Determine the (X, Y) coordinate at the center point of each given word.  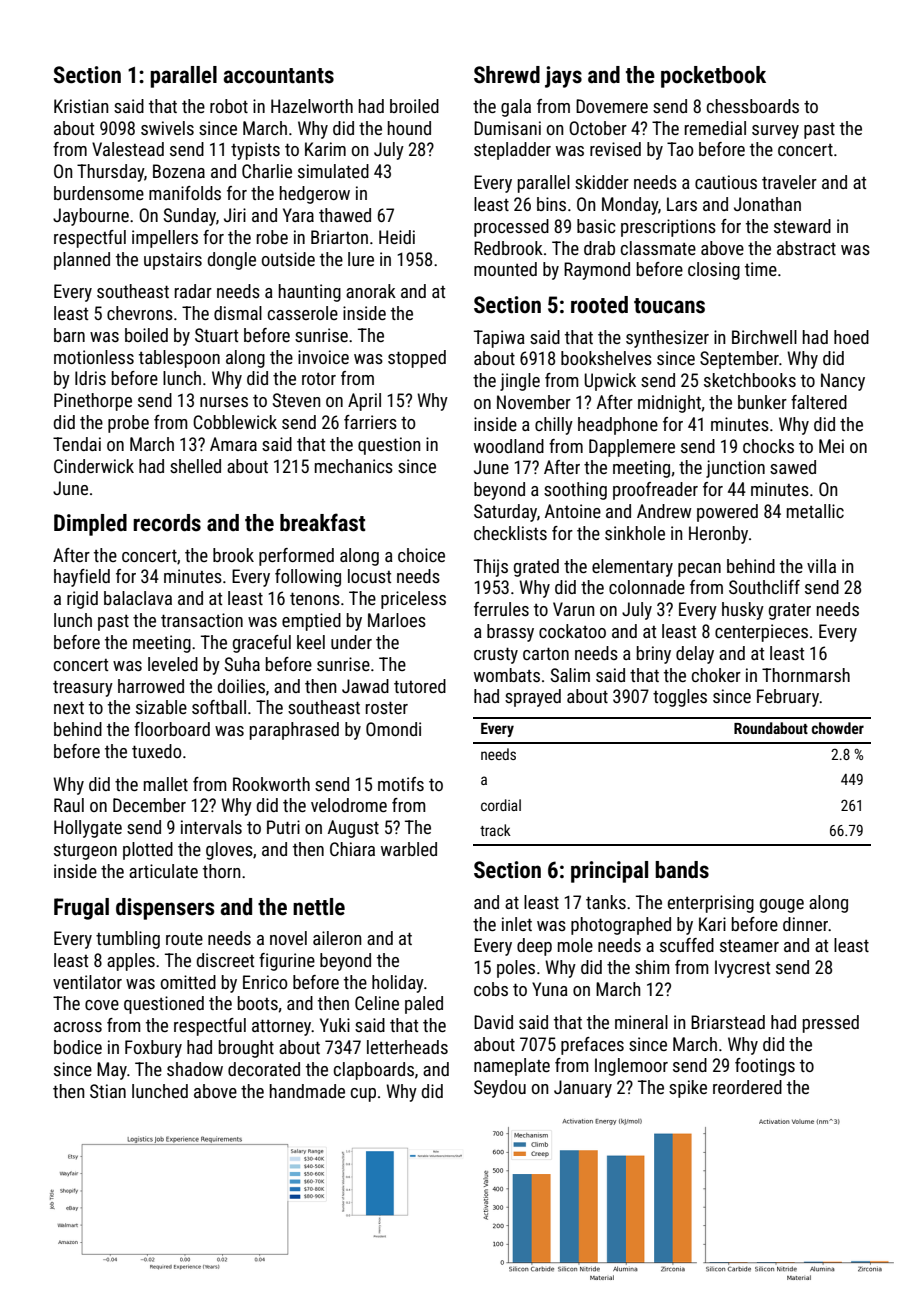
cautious (726, 182)
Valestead (128, 149)
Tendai (77, 444)
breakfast (322, 522)
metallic (815, 511)
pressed (831, 1024)
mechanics (354, 466)
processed (511, 228)
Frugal (81, 909)
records (167, 523)
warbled (409, 849)
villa (821, 566)
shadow (195, 1069)
